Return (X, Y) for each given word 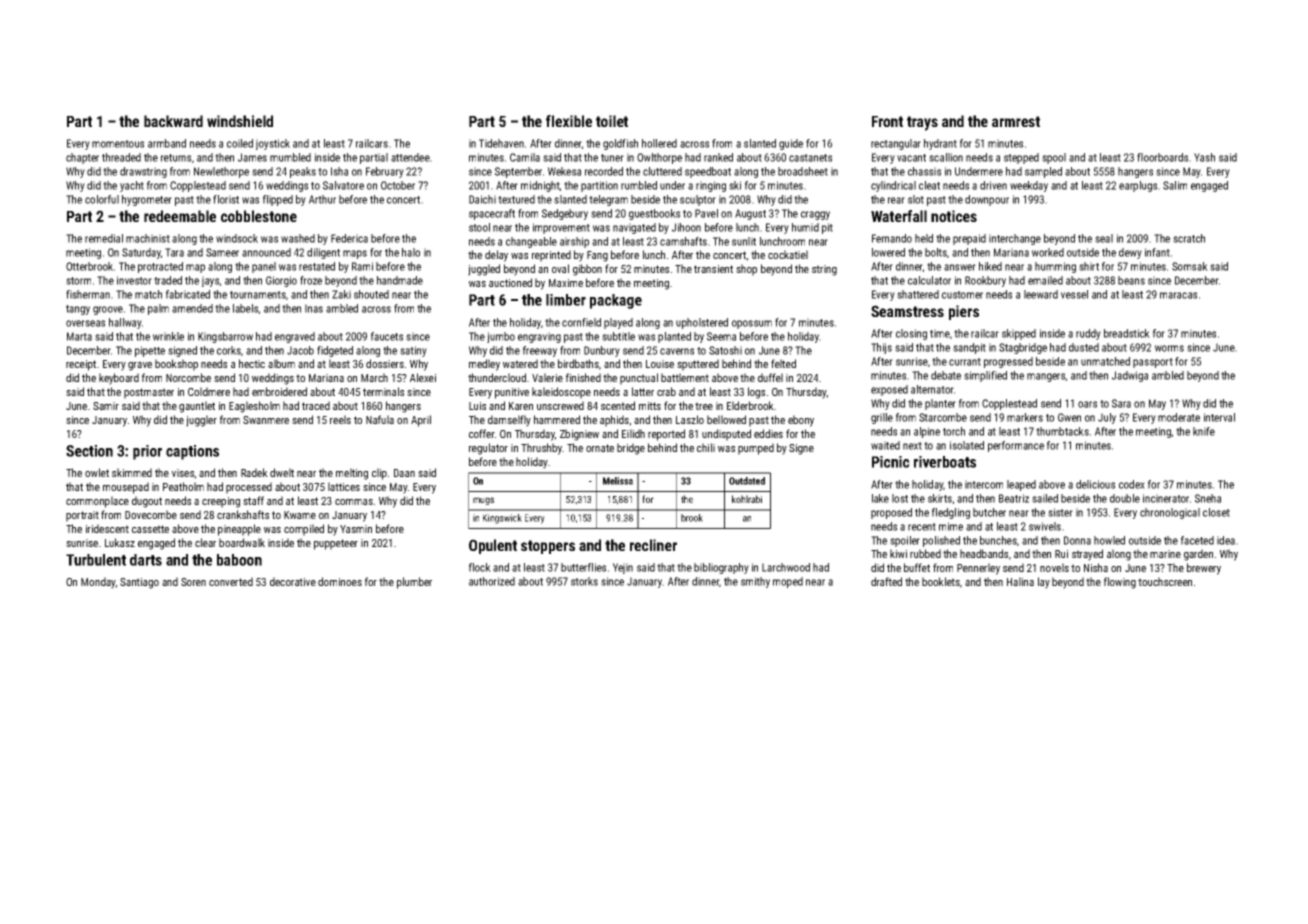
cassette (150, 529)
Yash (1204, 157)
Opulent (493, 546)
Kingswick (502, 519)
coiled (240, 143)
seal (1104, 238)
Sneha (1208, 498)
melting (352, 474)
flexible (569, 121)
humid (805, 227)
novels (1054, 567)
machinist (148, 238)
